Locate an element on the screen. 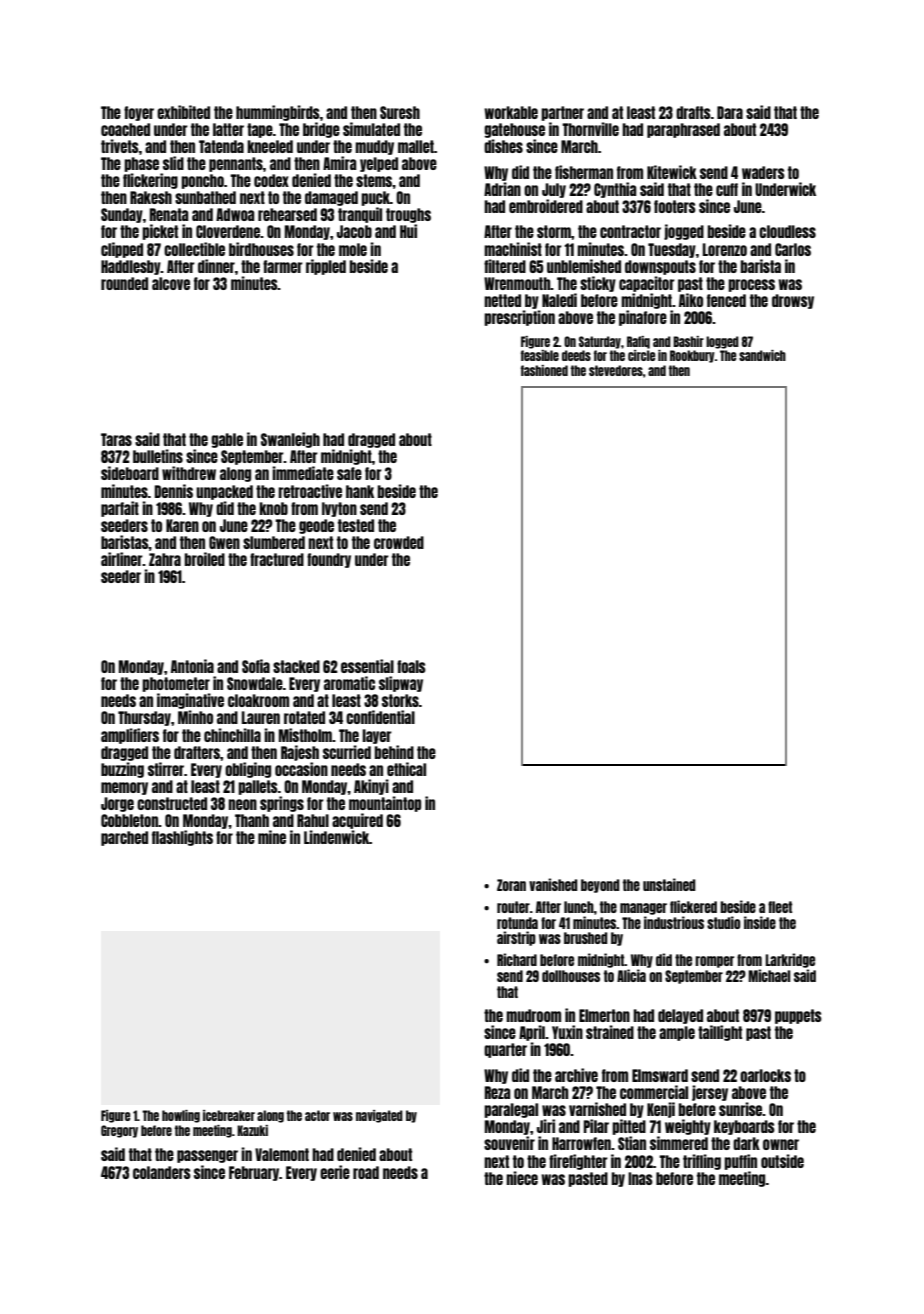 The height and width of the screenshot is (1314, 924). clipped is located at coordinates (122, 250).
